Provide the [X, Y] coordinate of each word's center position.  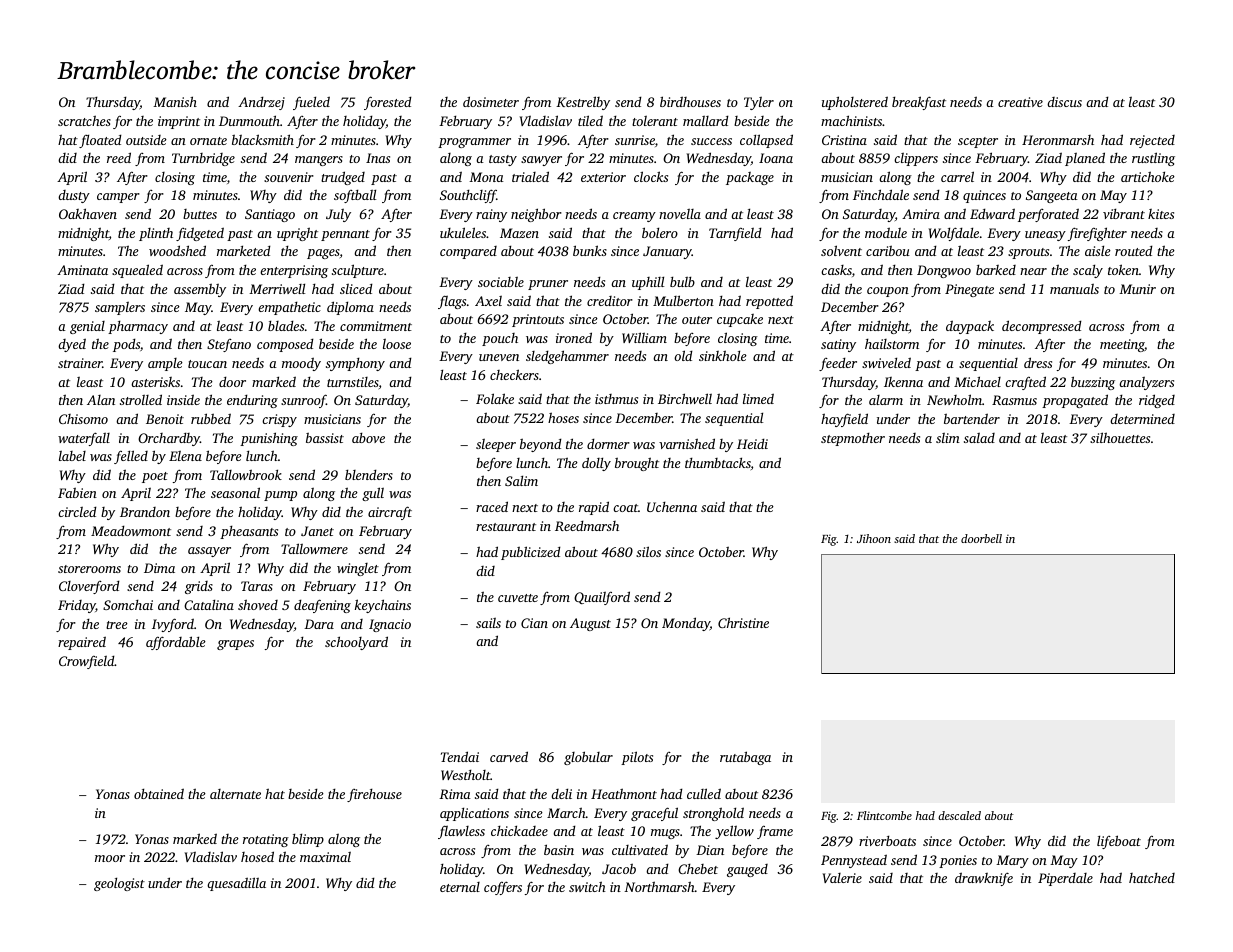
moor [110, 858]
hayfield [844, 420]
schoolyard [356, 643]
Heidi [752, 444]
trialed [530, 176]
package [750, 178]
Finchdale [881, 194]
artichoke [1148, 176]
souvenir [289, 177]
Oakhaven [88, 213]
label [72, 456]
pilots [637, 758]
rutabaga [745, 758]
